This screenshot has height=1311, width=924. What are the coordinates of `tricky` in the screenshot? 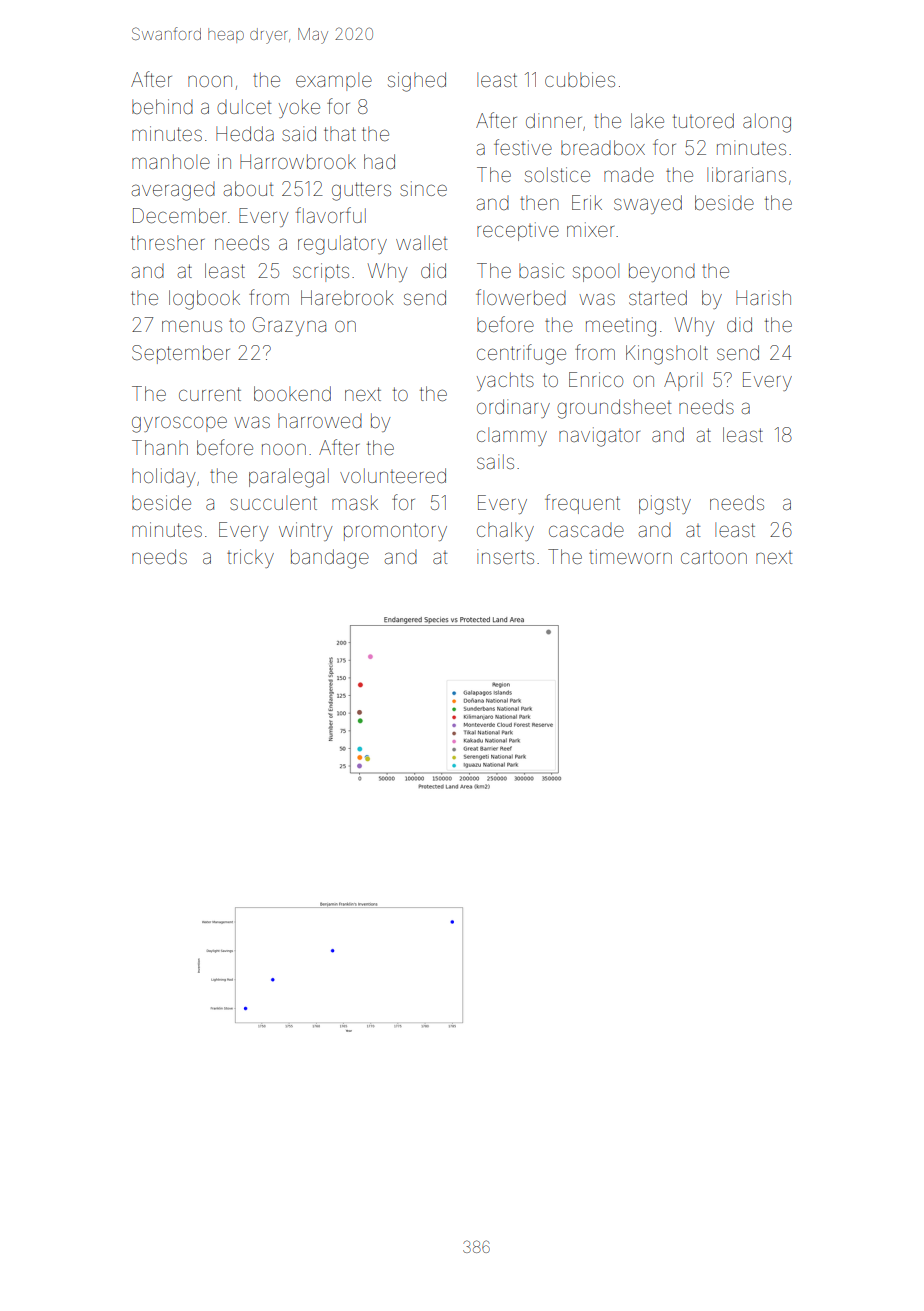 It's located at (250, 558).
